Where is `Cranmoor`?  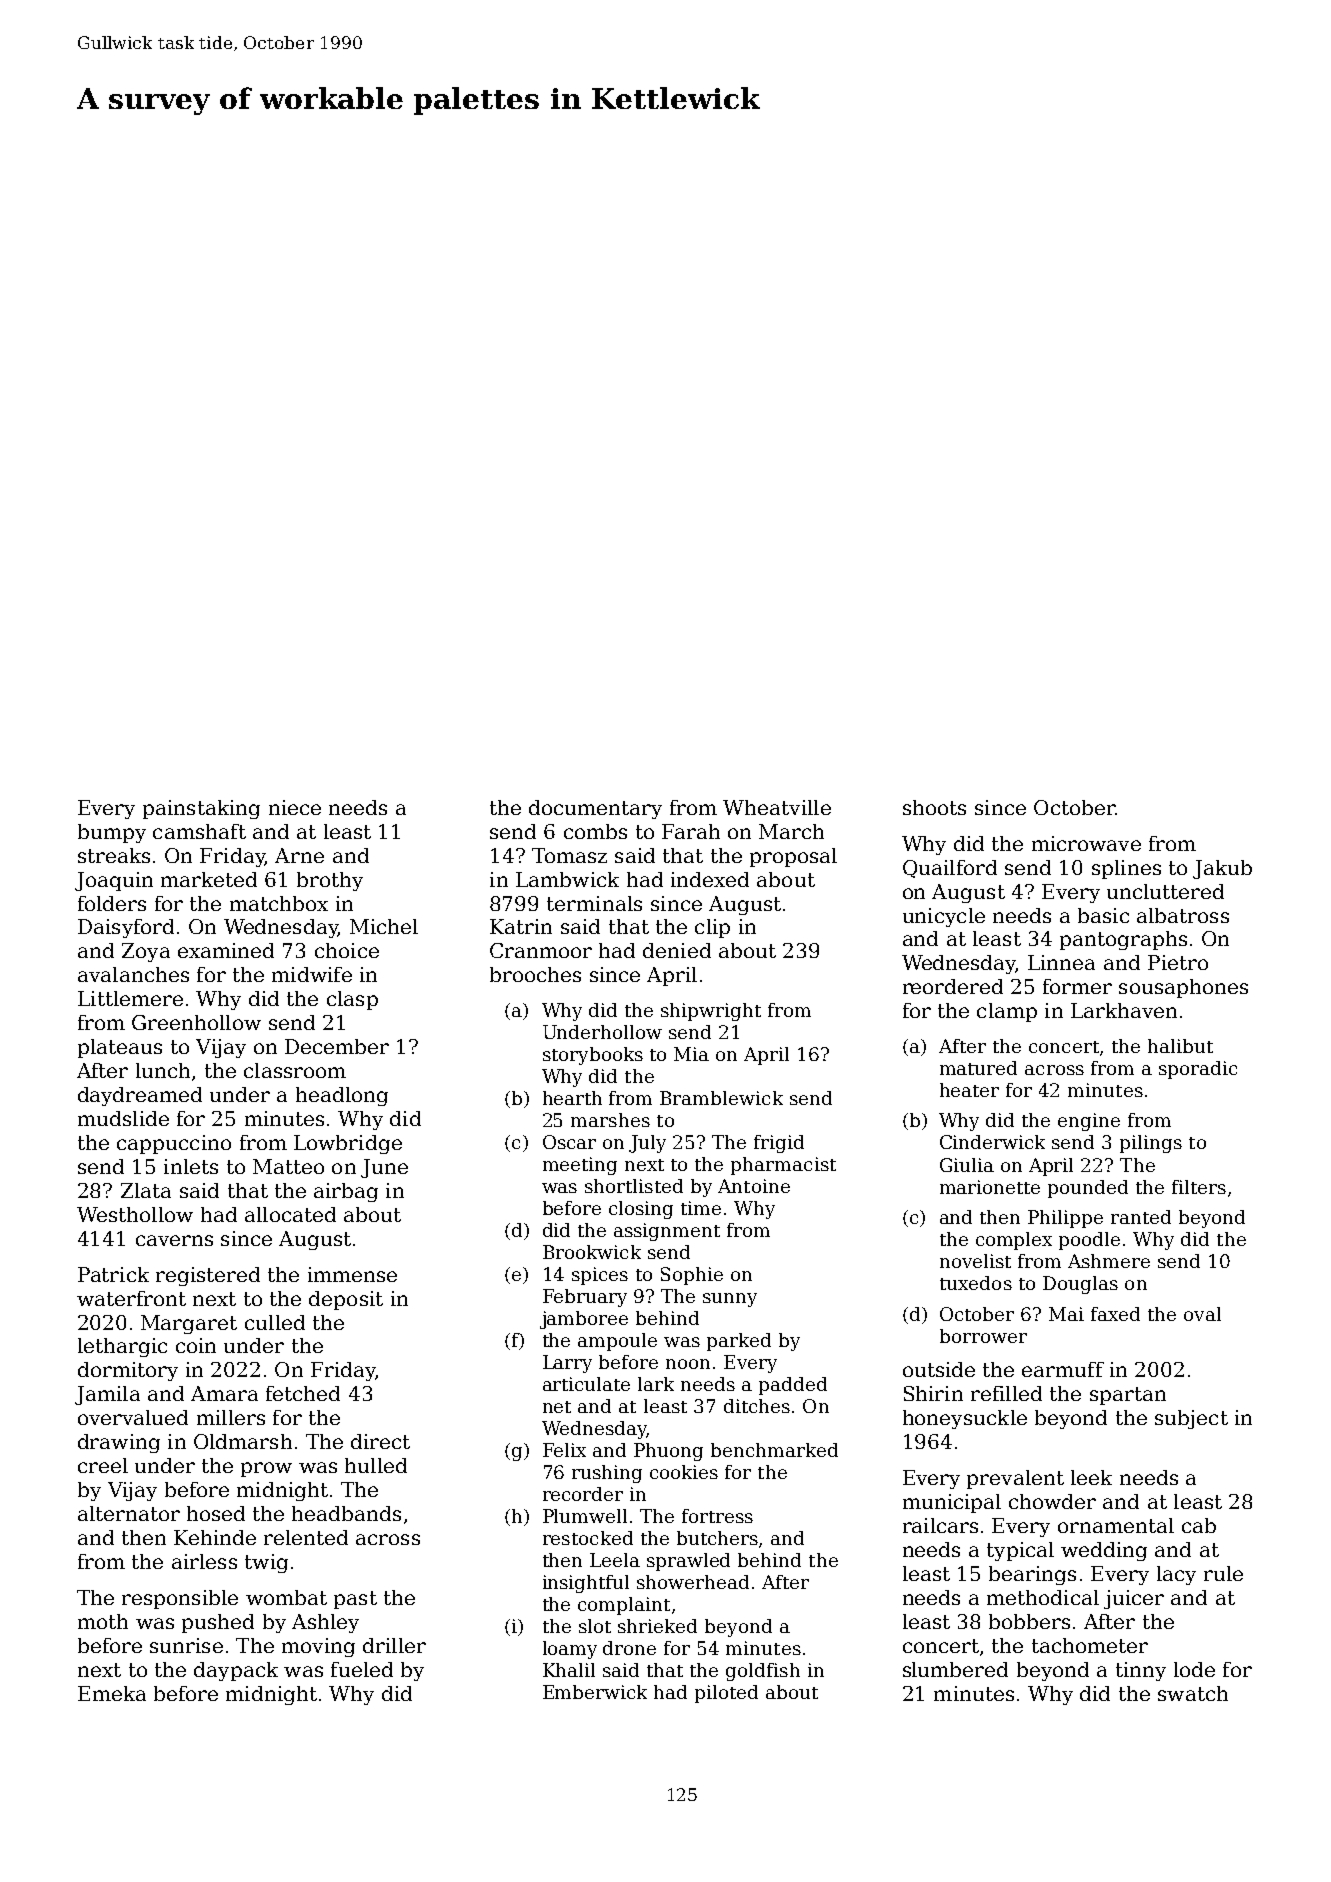 Cranmoor is located at coordinates (541, 950).
